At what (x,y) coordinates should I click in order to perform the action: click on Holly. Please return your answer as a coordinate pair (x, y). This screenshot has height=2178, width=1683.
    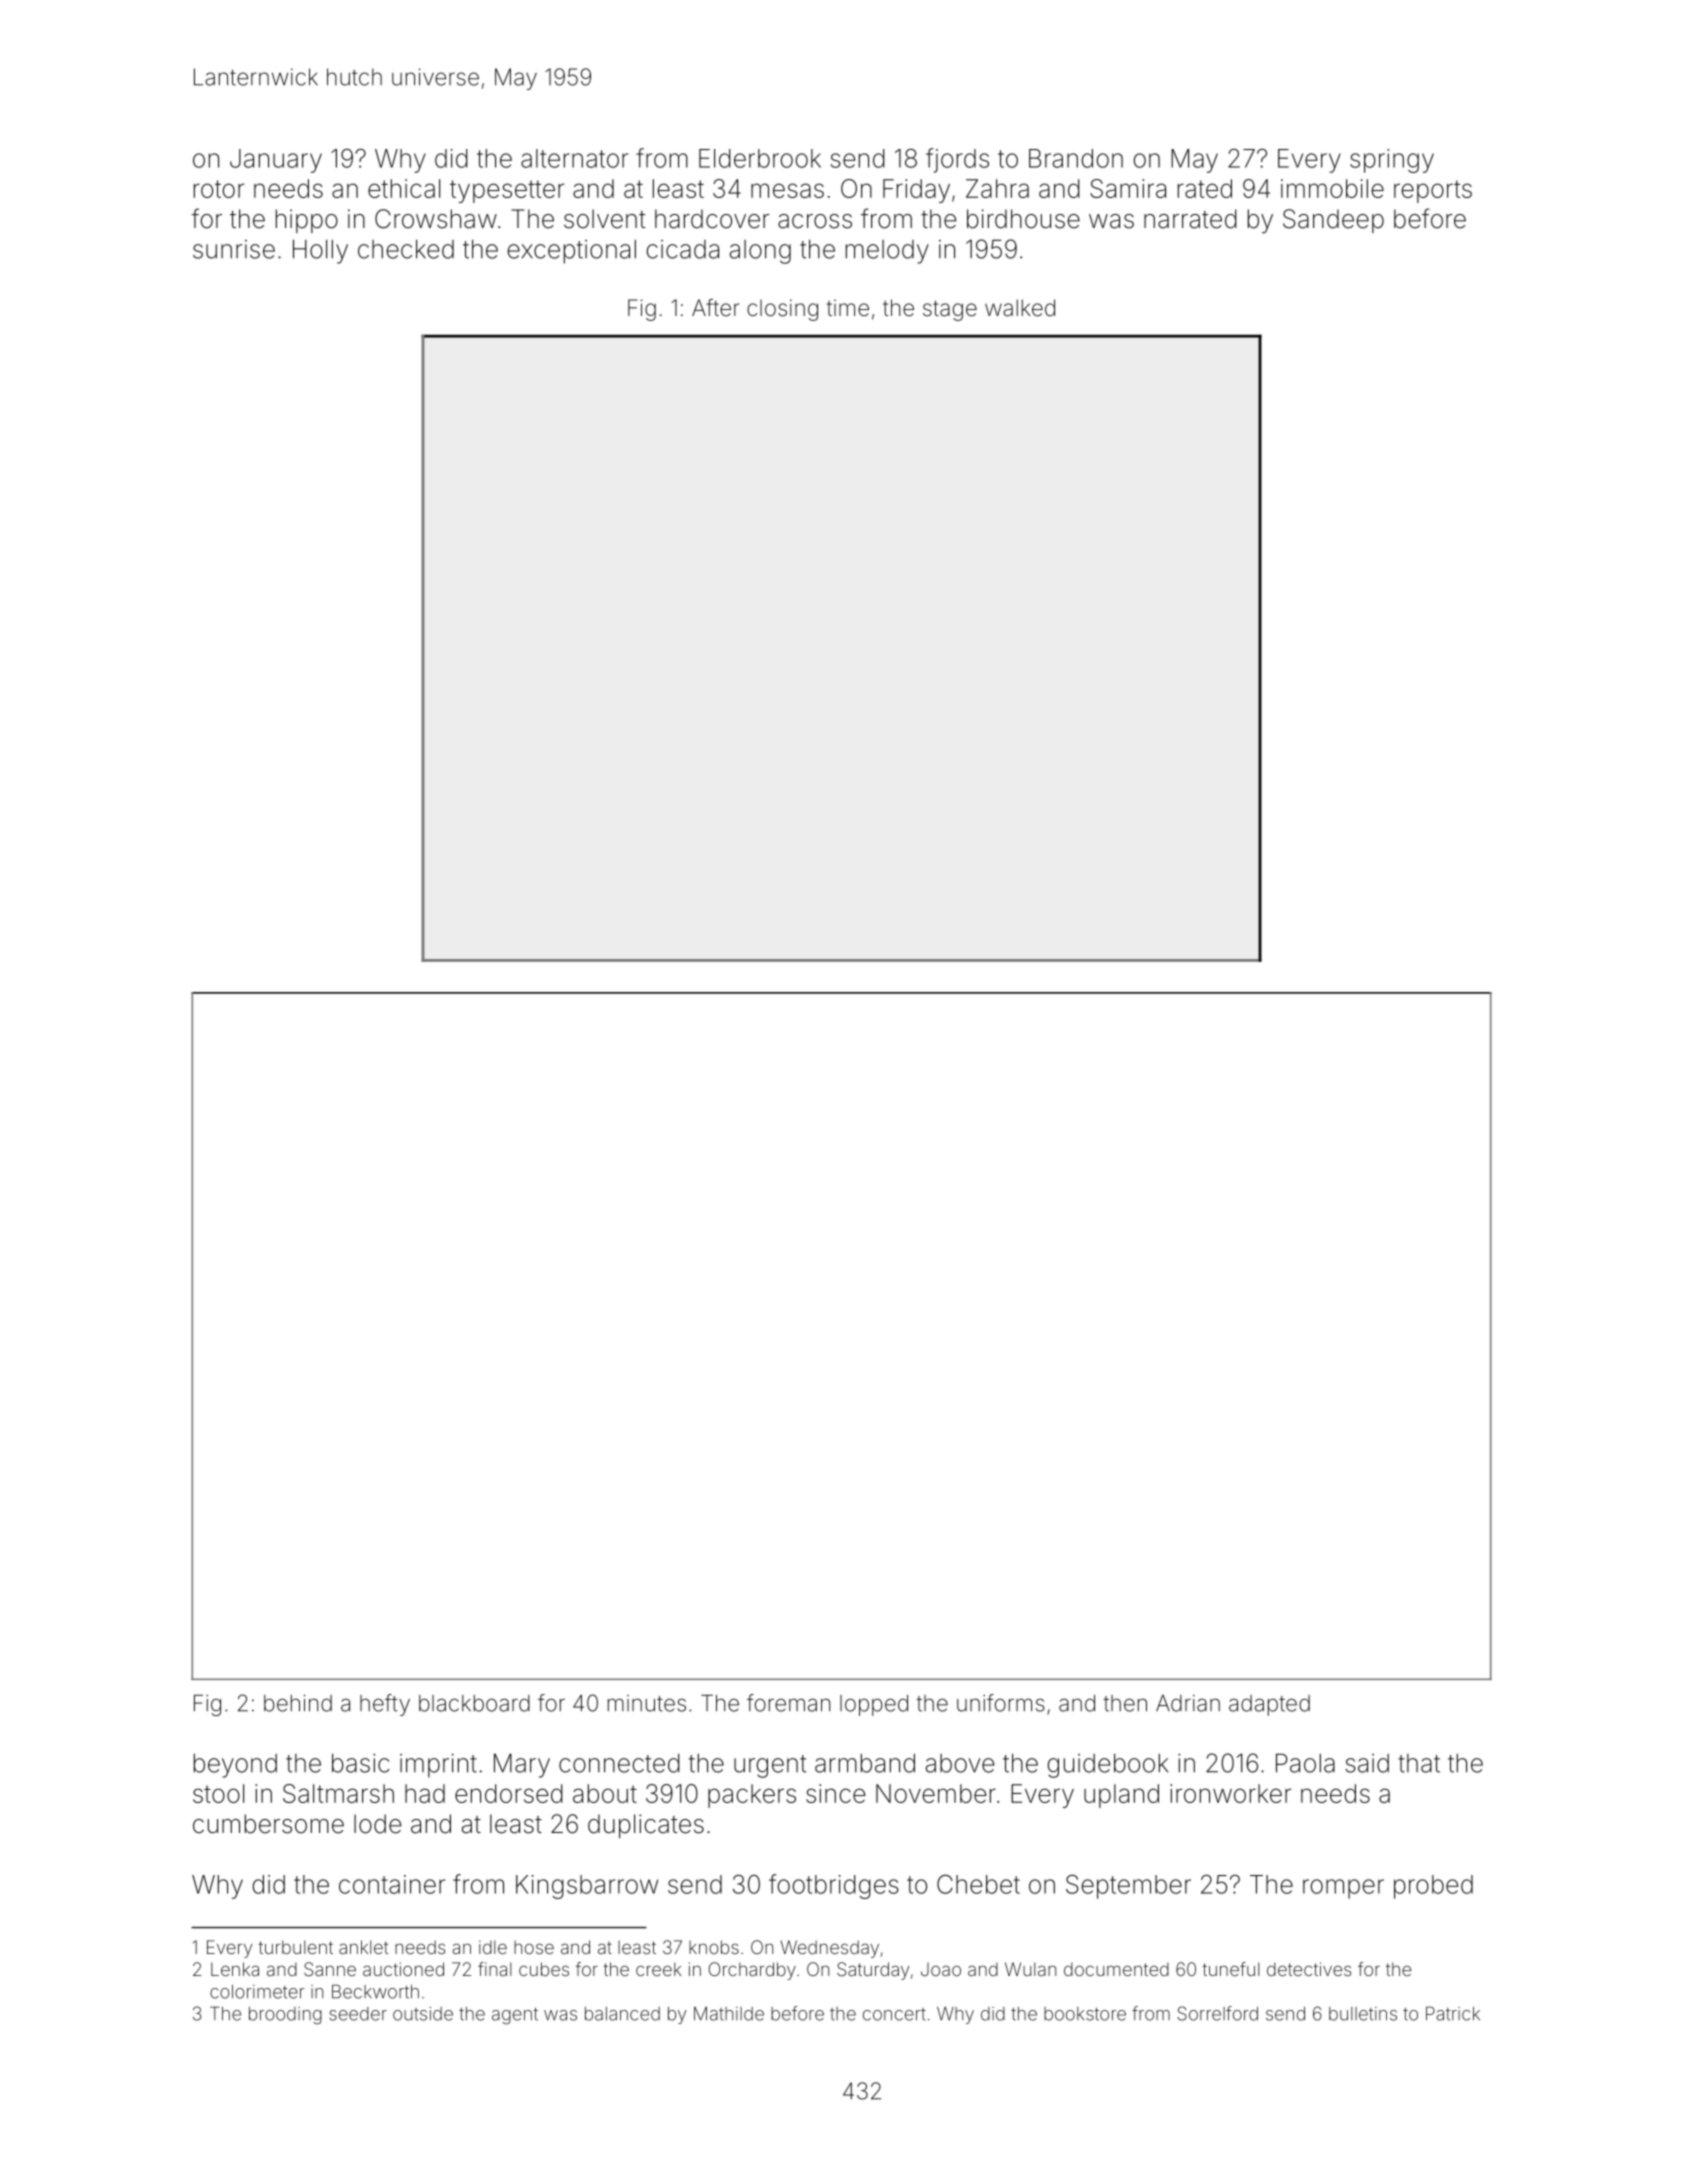
    Looking at the image, I should click on (320, 251).
